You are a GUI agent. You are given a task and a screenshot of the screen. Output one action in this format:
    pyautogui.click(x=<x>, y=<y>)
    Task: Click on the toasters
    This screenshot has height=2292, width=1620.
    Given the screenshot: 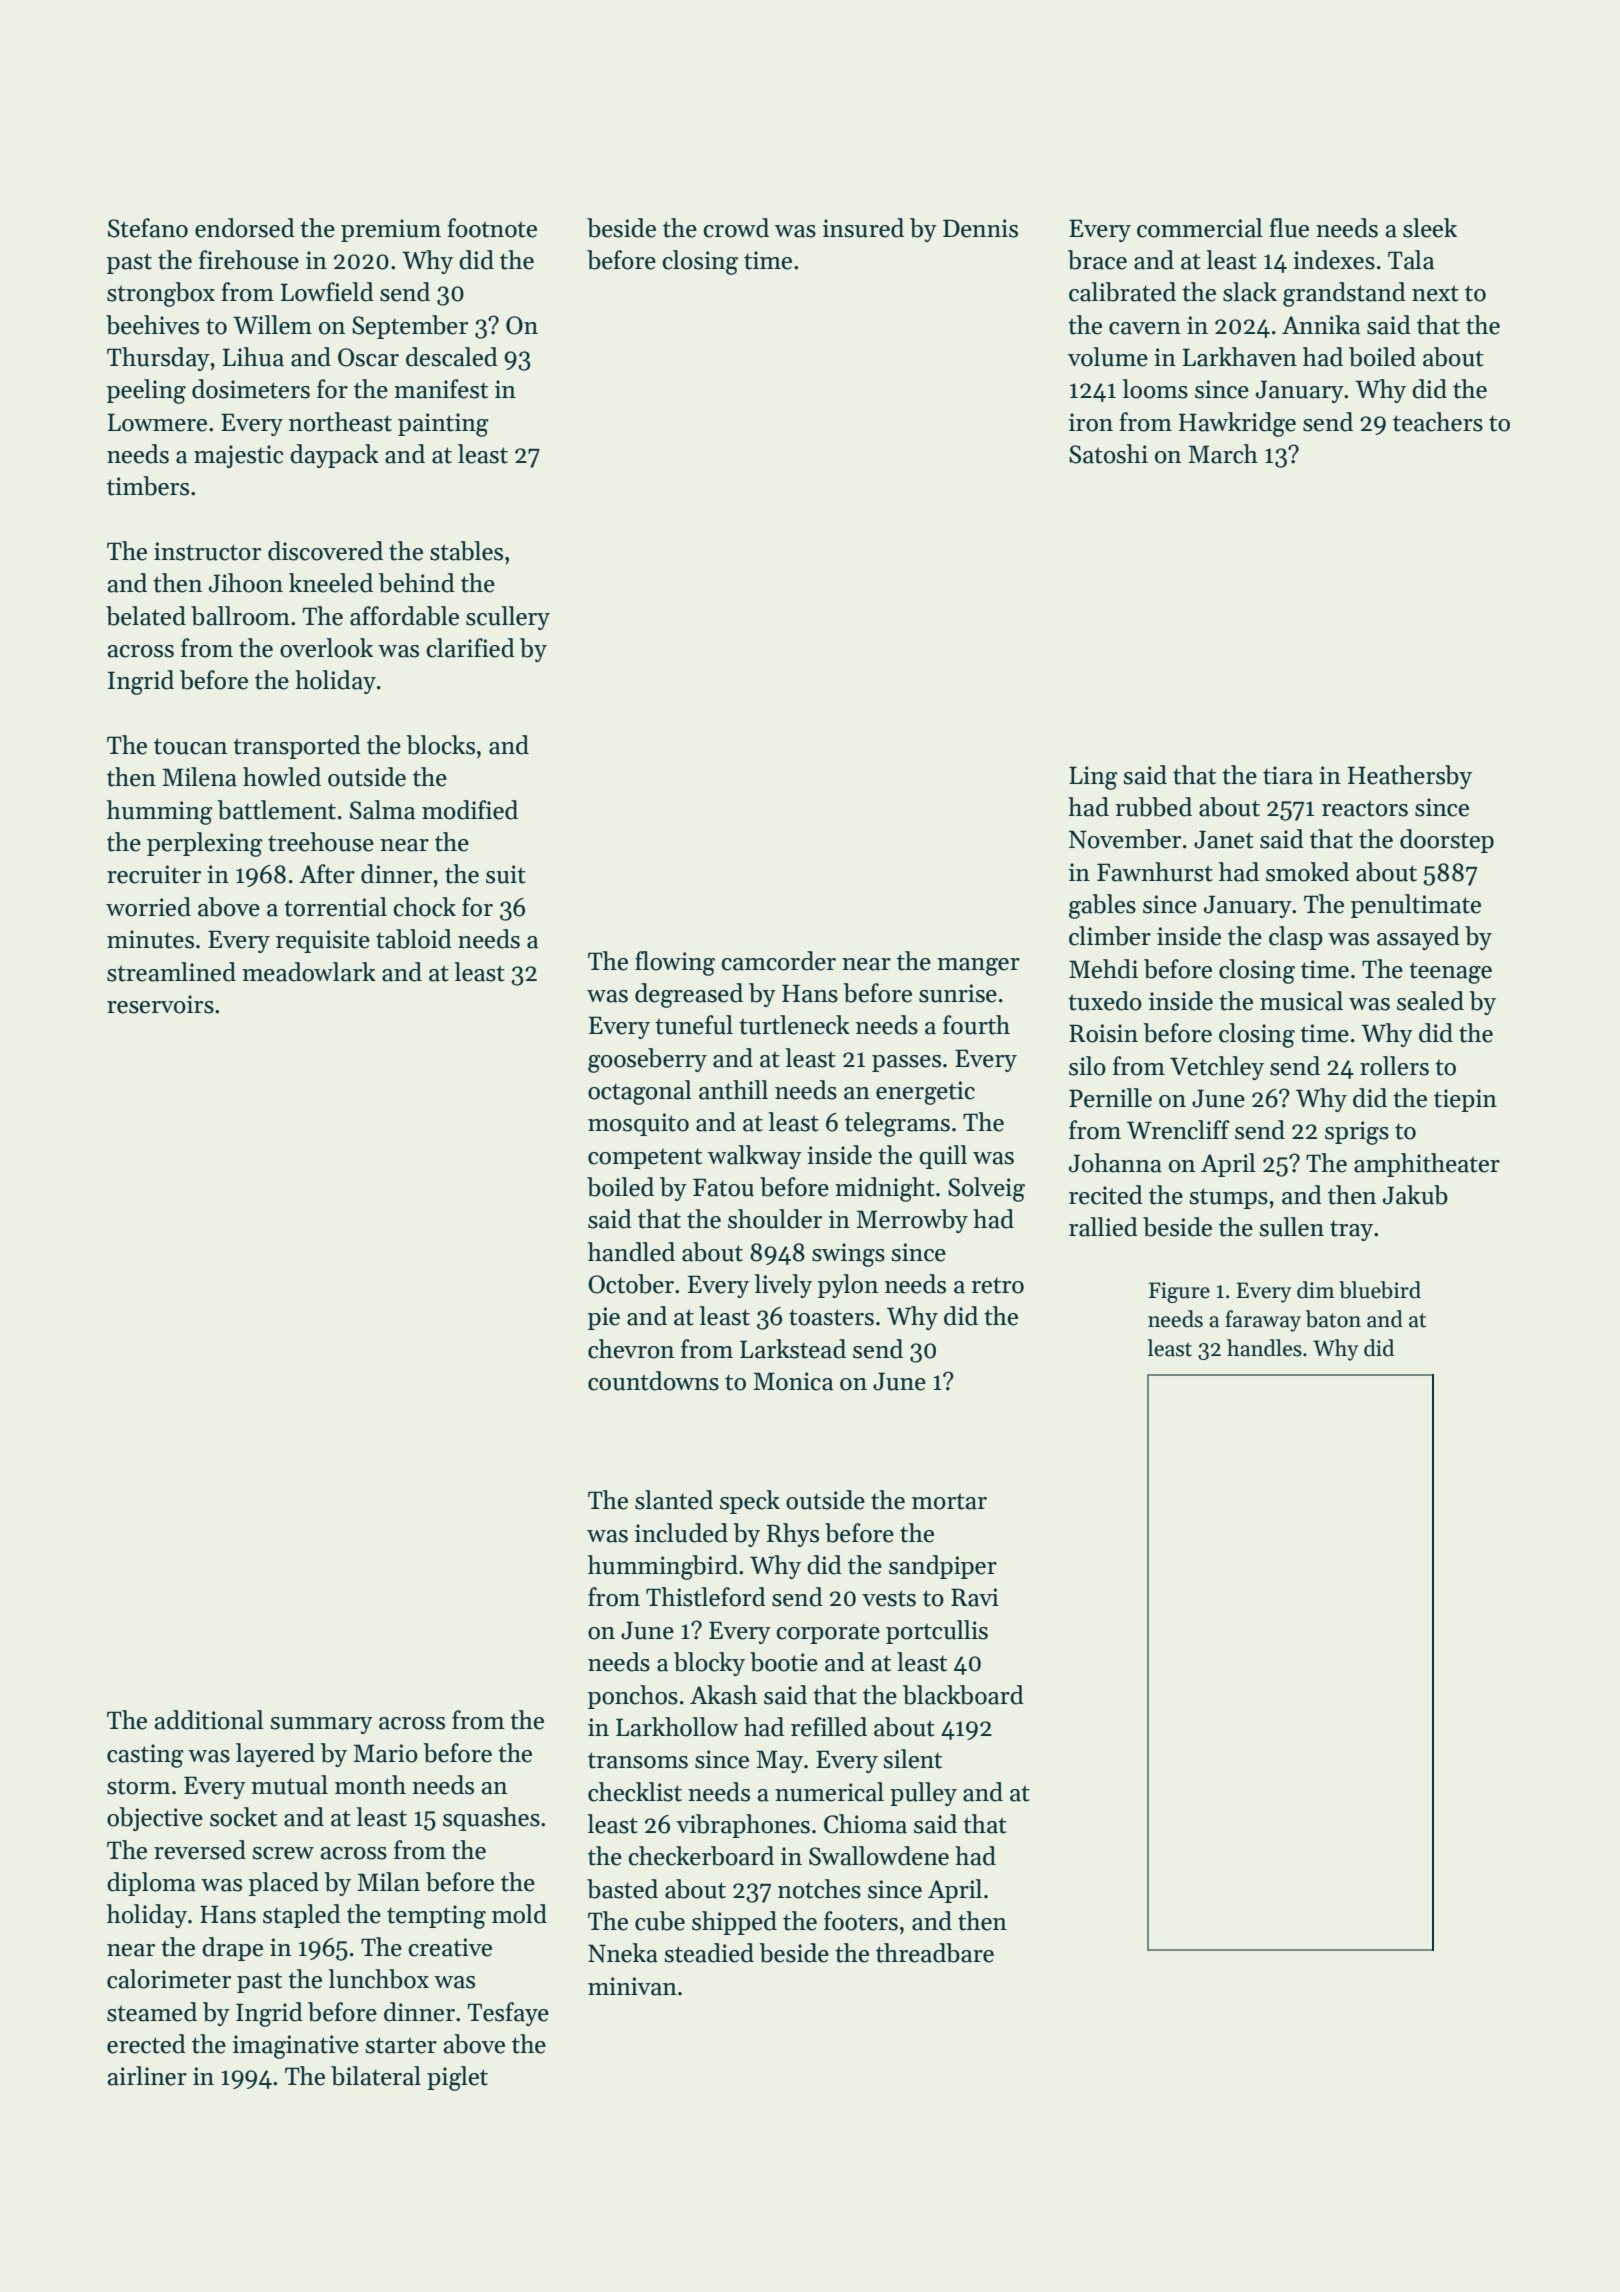 What is the action you would take?
    pyautogui.click(x=831, y=1317)
